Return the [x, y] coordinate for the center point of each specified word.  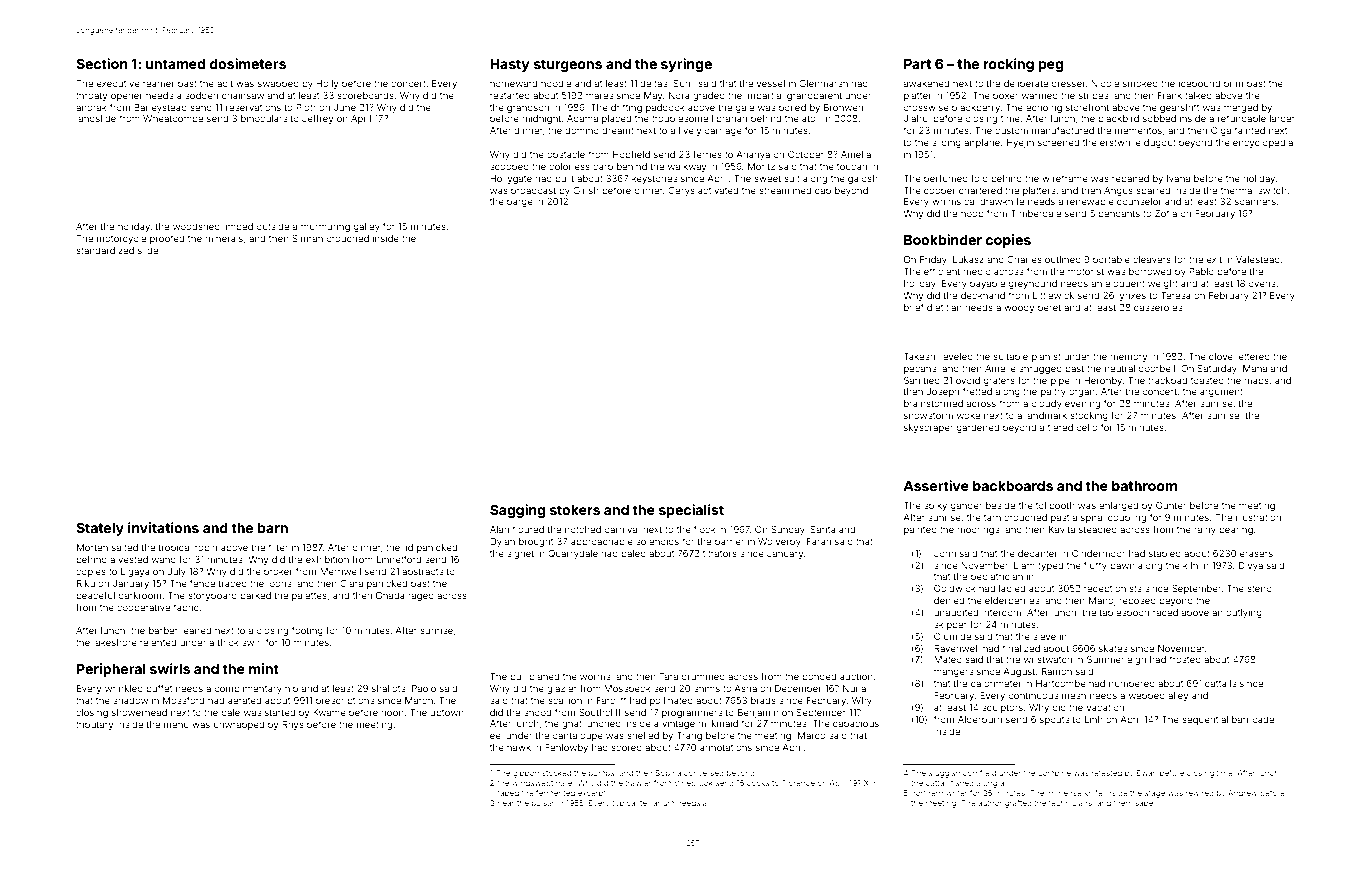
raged [421, 596]
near [506, 803]
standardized [105, 250]
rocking [1009, 65]
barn [273, 528]
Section [102, 63]
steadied [1098, 529]
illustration [1258, 517]
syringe [686, 65]
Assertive [936, 485]
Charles [1024, 259]
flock [705, 529]
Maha [1255, 368]
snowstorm [928, 415]
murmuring [325, 227]
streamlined [785, 190]
